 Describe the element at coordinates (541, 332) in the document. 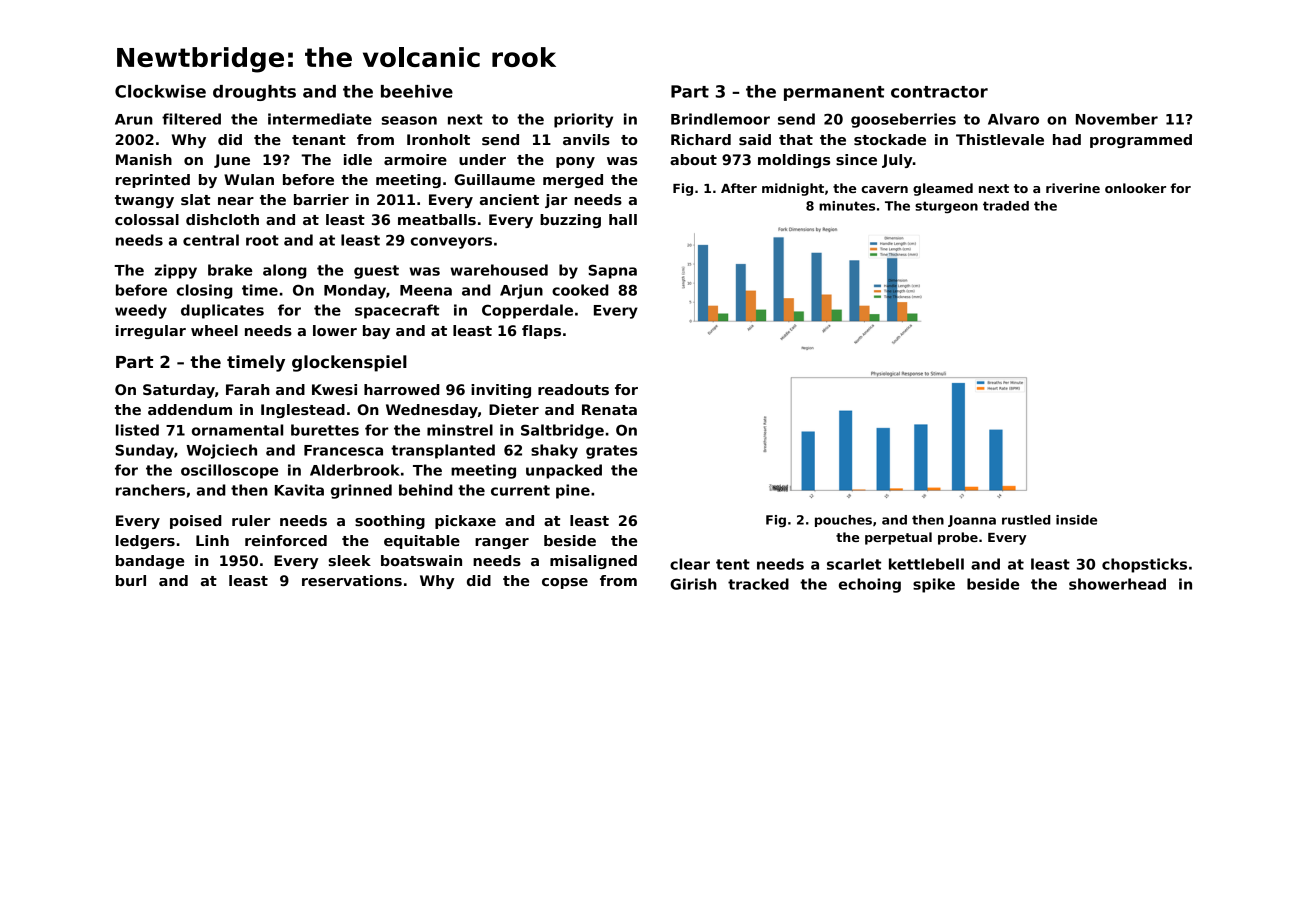

I see `flaps` at that location.
